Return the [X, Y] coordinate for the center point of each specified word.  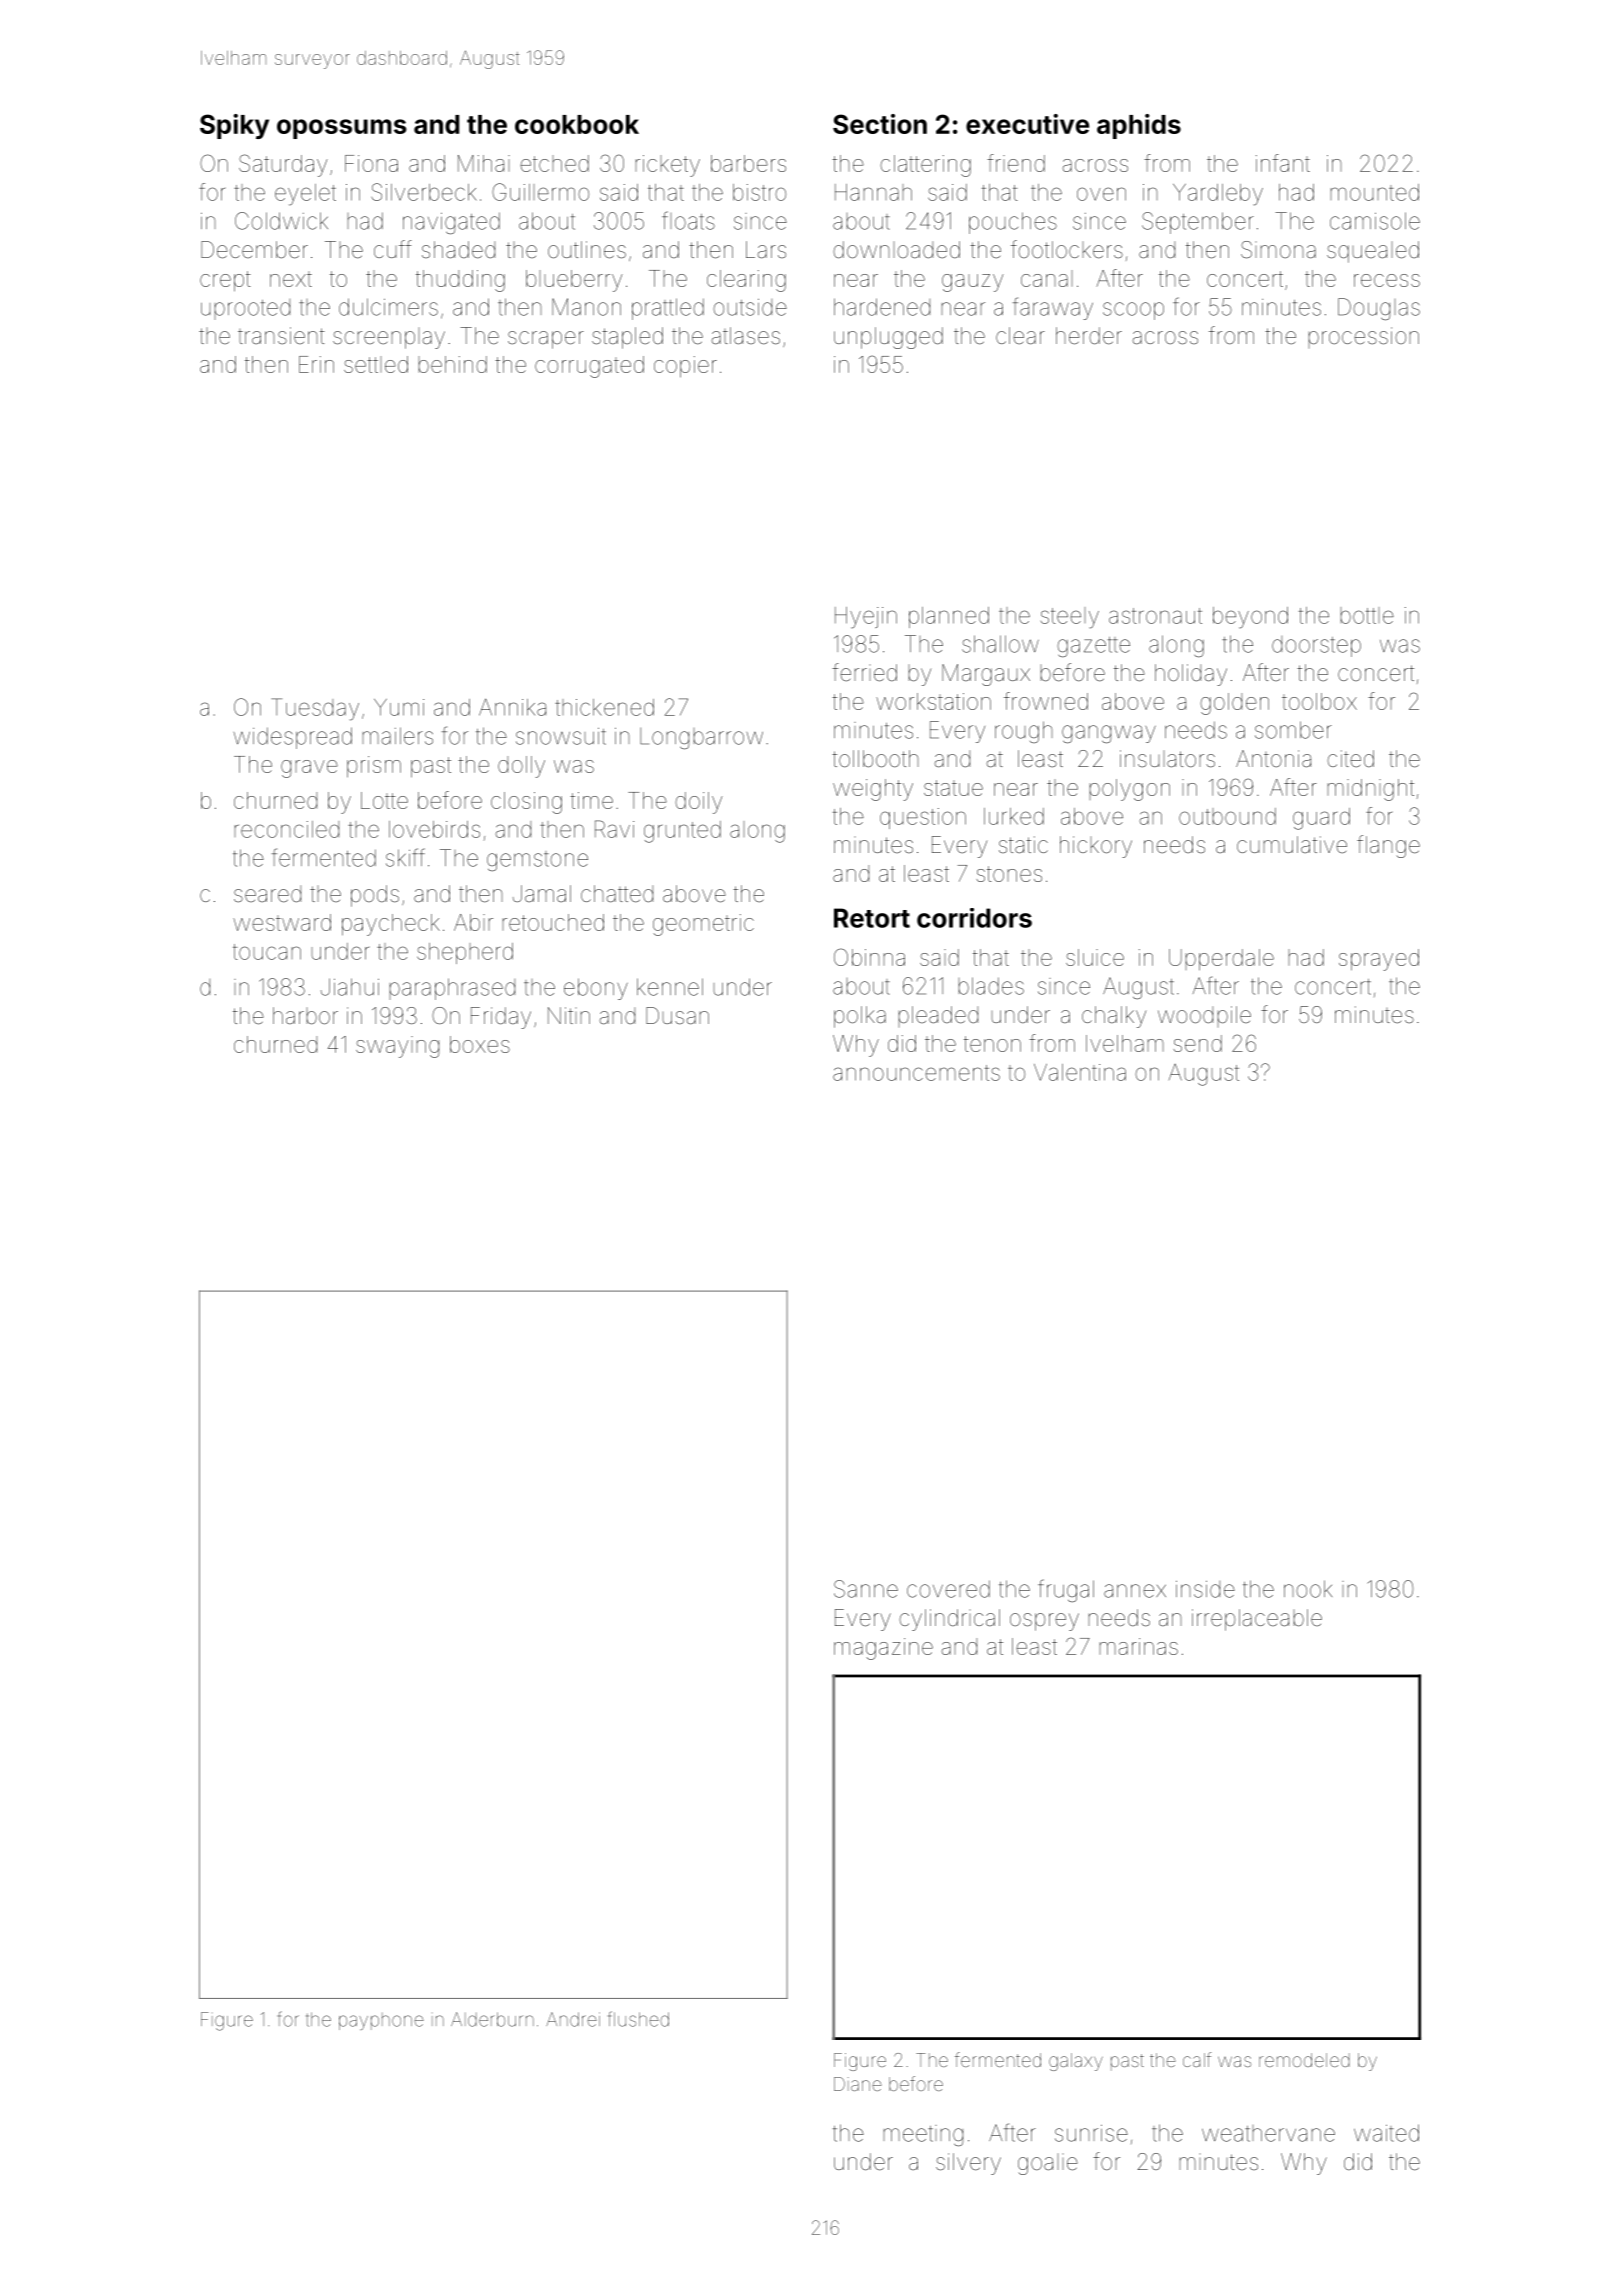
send [1197, 1043]
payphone [381, 2021]
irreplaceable [1257, 1620]
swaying [397, 1047]
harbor [305, 1016]
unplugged [888, 338]
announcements [916, 1073]
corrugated [589, 367]
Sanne [866, 1589]
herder [1089, 336]
